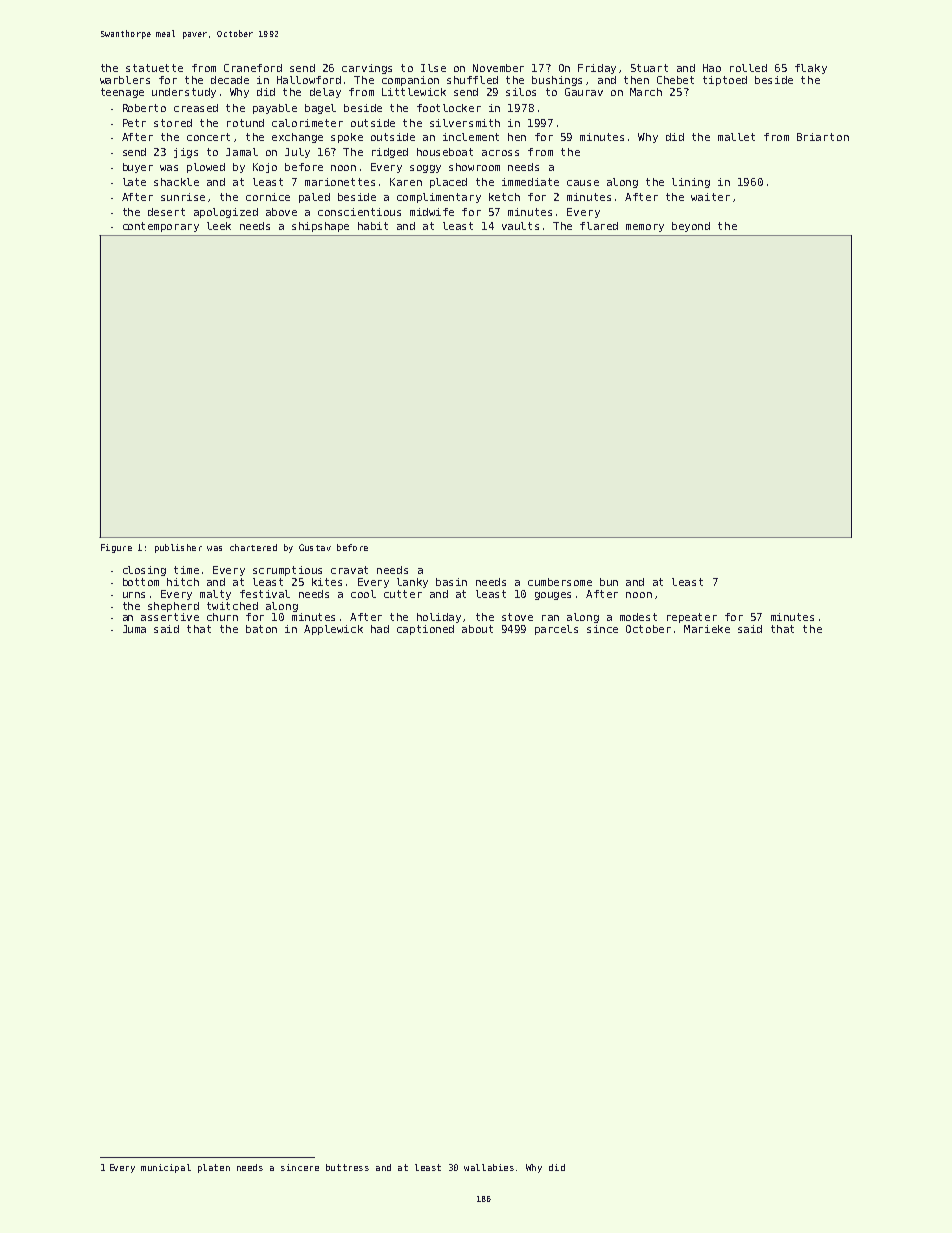 This screenshot has width=952, height=1233. I want to click on Friday, so click(597, 69).
